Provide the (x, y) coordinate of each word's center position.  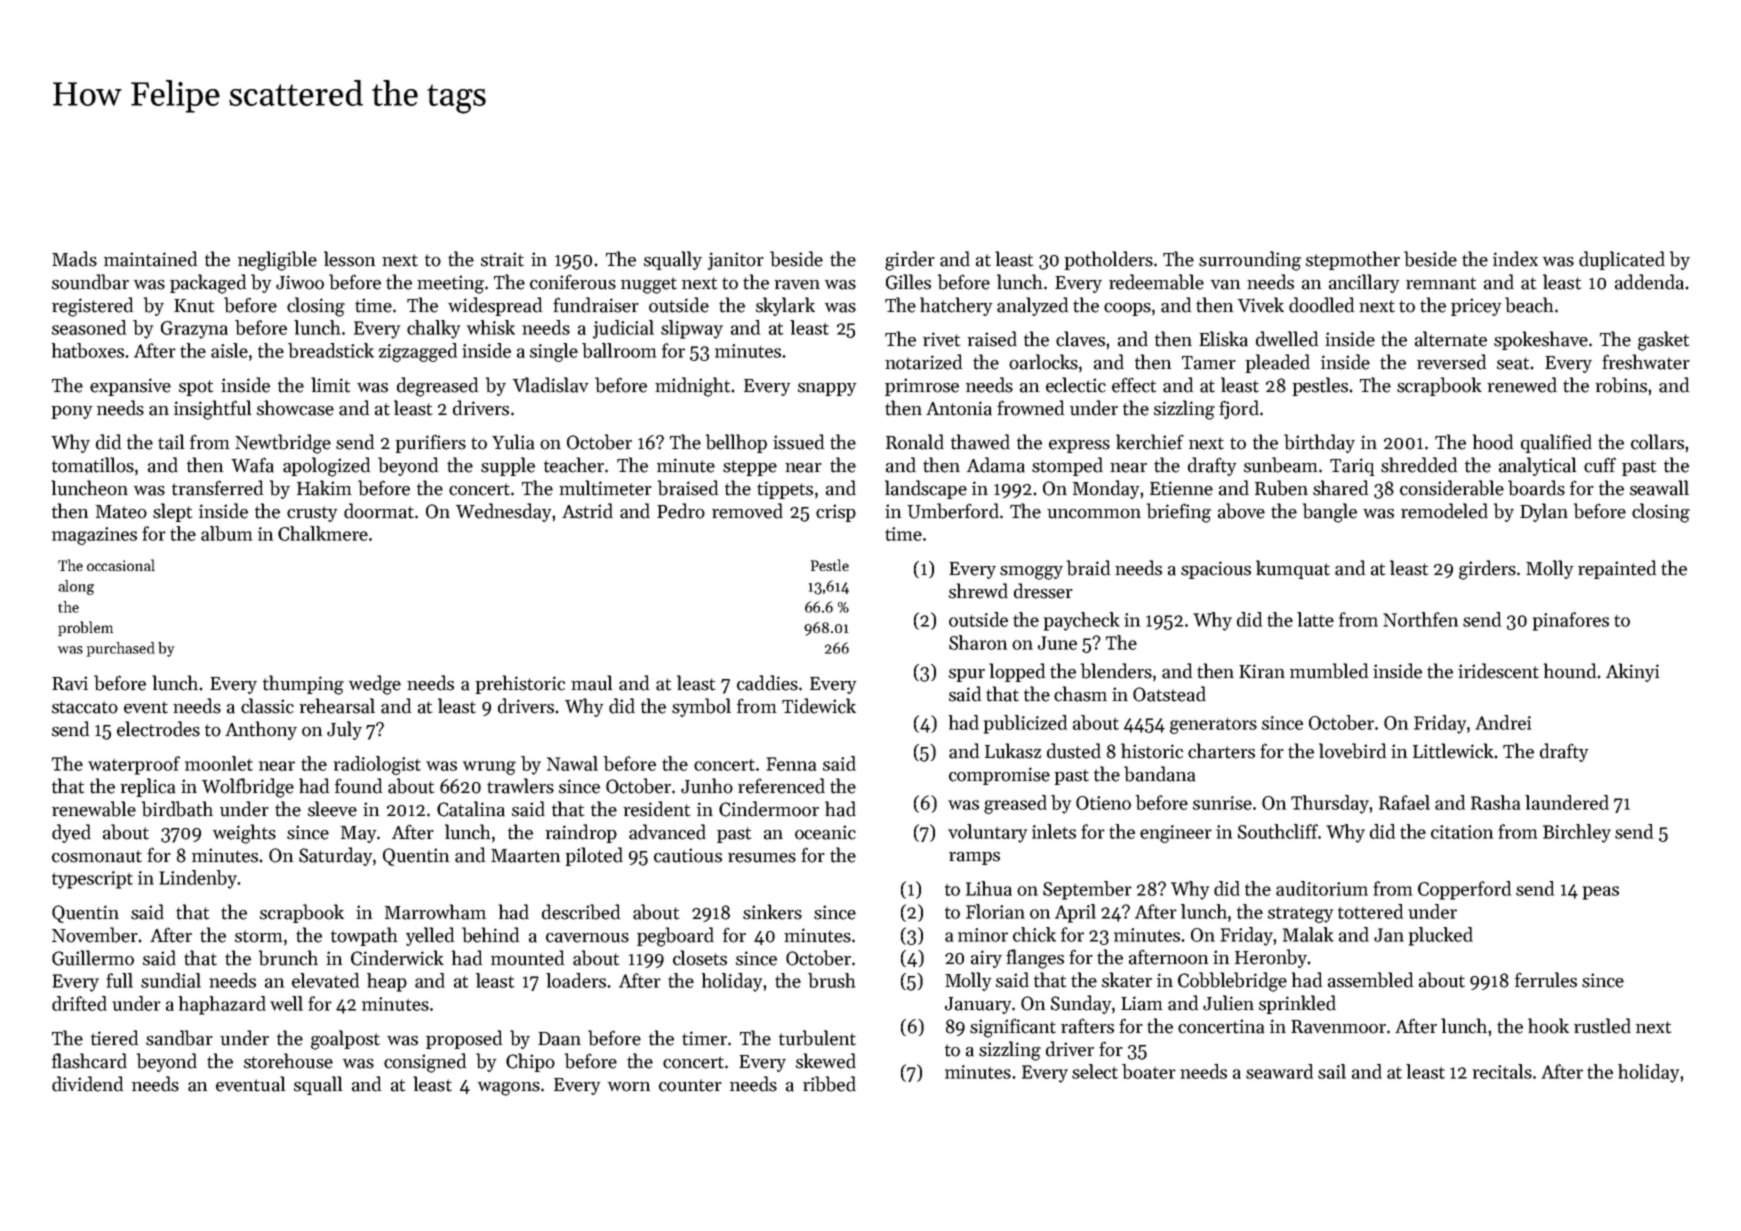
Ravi (70, 683)
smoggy (1031, 573)
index (1515, 259)
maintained (150, 259)
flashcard (89, 1061)
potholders (1109, 260)
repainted (1617, 569)
